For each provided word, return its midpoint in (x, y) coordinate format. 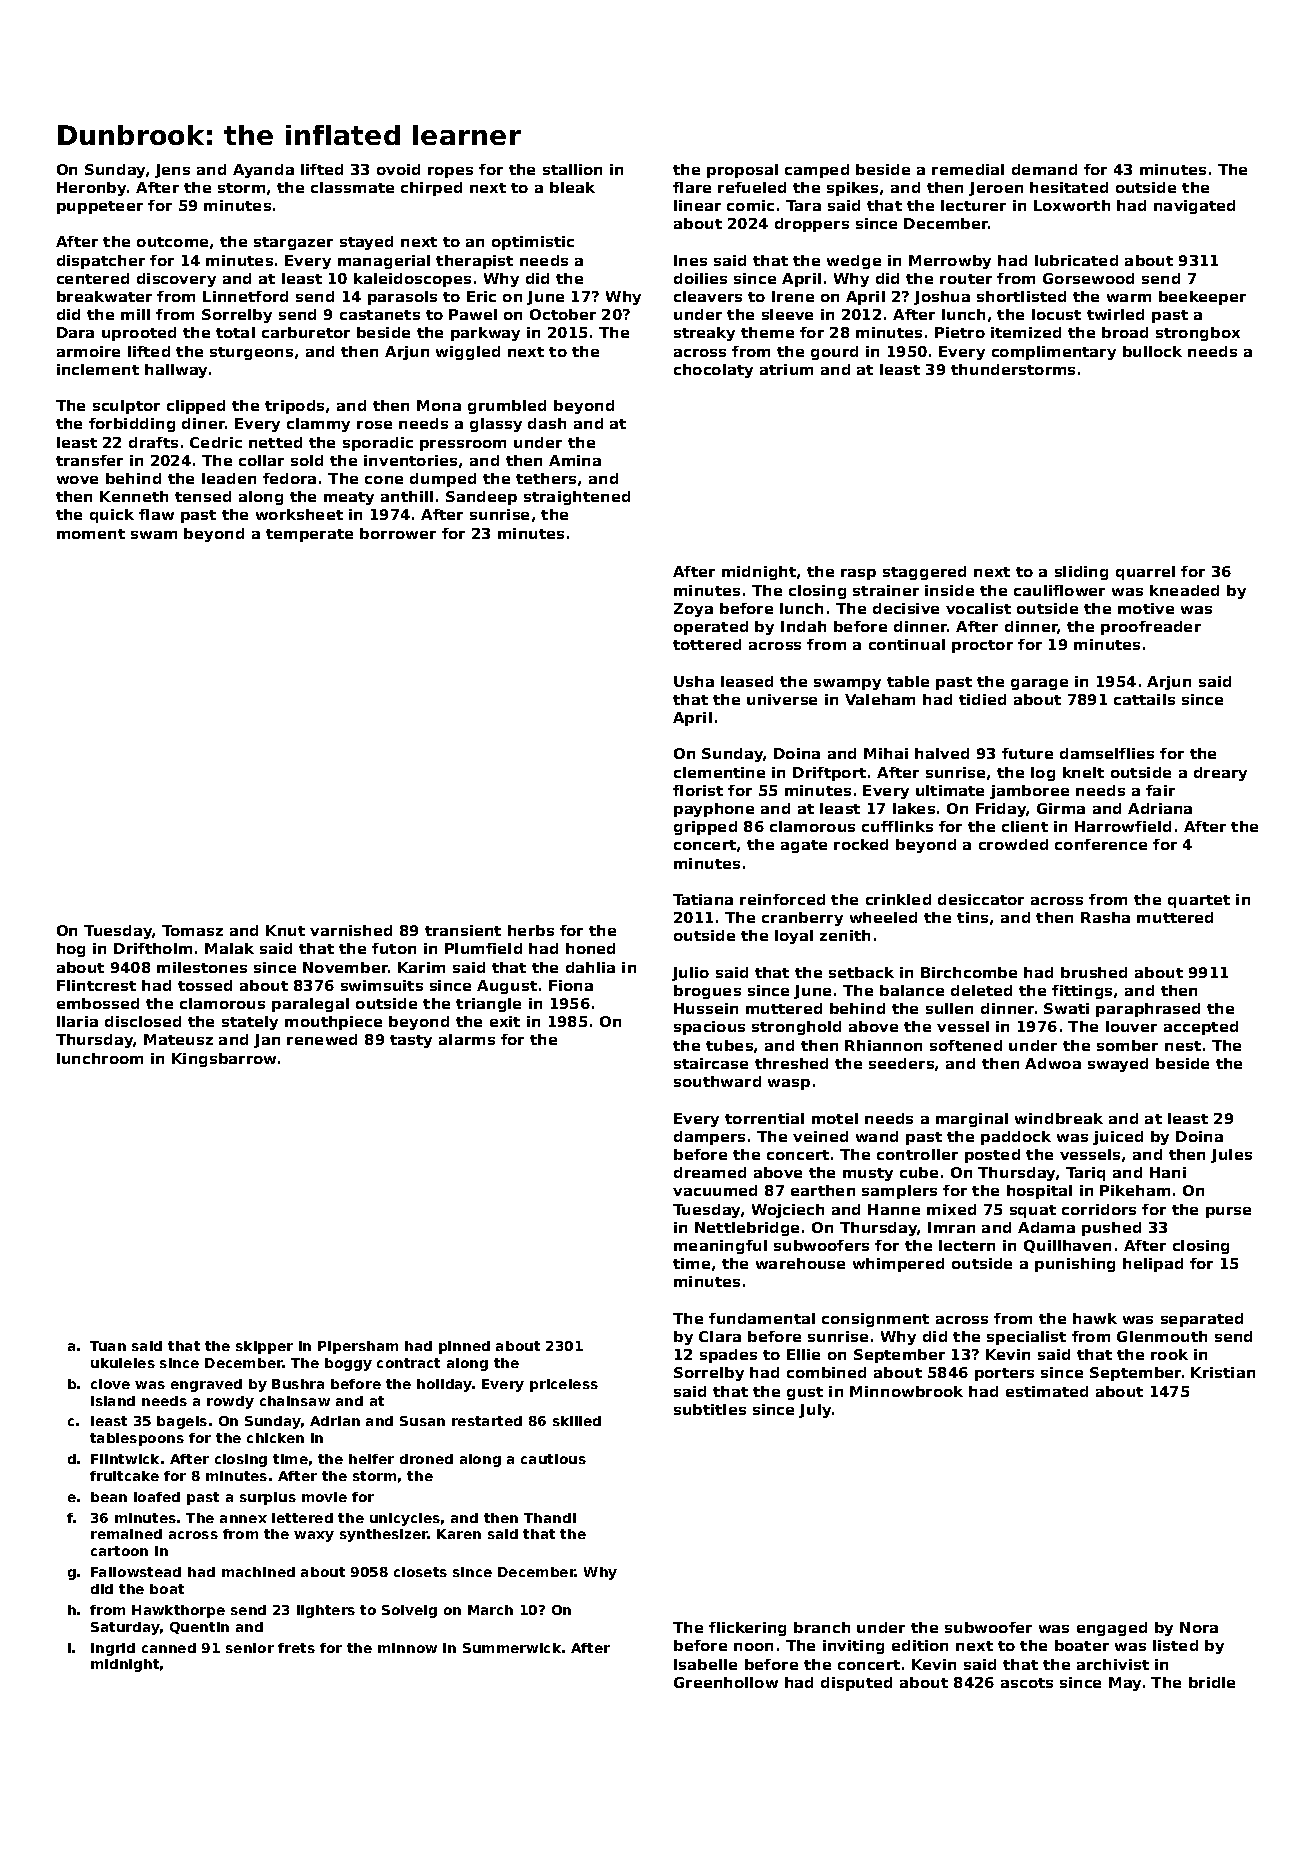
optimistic (533, 243)
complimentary (1054, 353)
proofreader (1151, 628)
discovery (176, 280)
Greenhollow (726, 1682)
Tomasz (192, 930)
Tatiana (703, 899)
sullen (949, 1008)
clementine (719, 772)
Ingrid (113, 1649)
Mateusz (178, 1039)
